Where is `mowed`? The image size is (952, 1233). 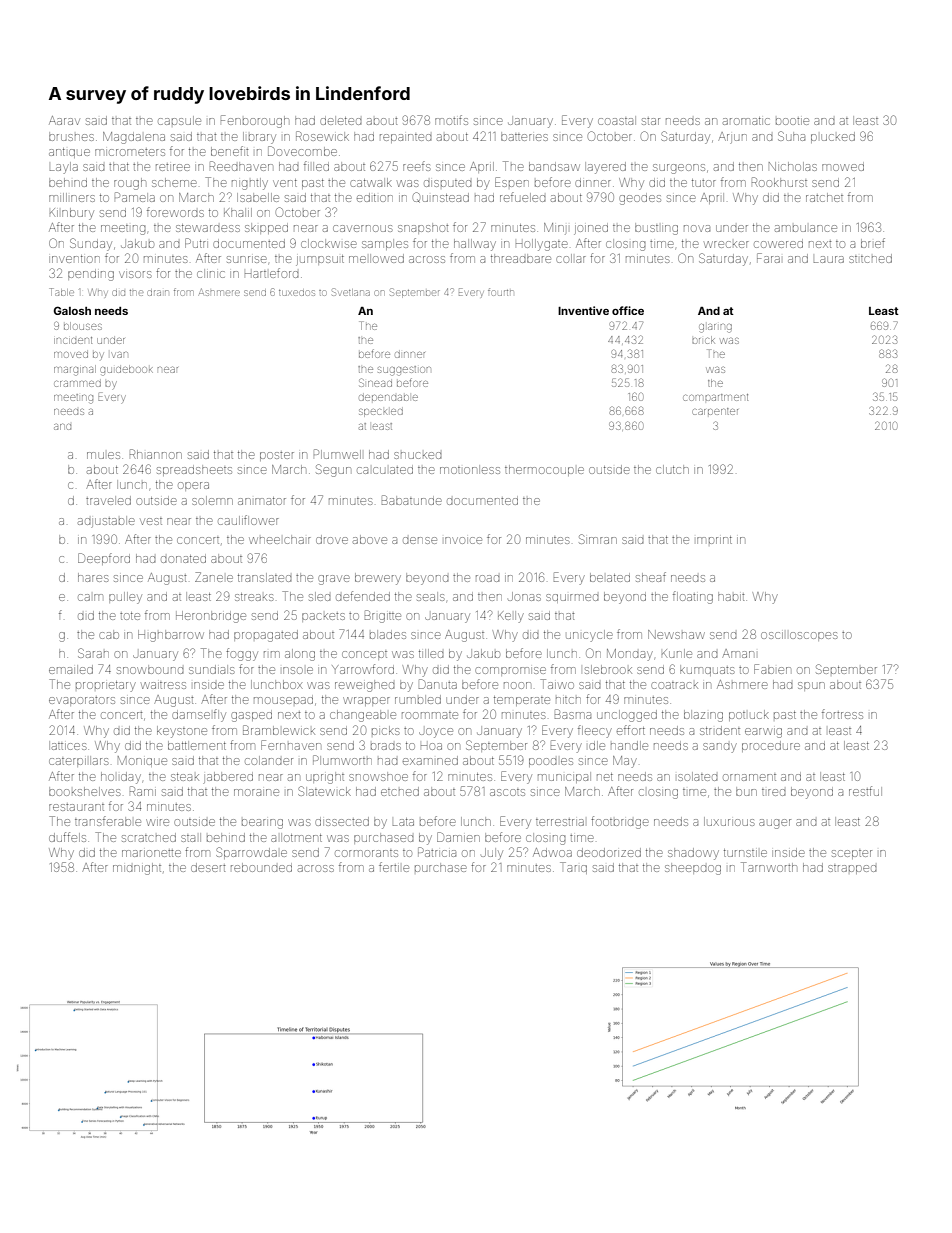 mowed is located at coordinates (843, 167).
